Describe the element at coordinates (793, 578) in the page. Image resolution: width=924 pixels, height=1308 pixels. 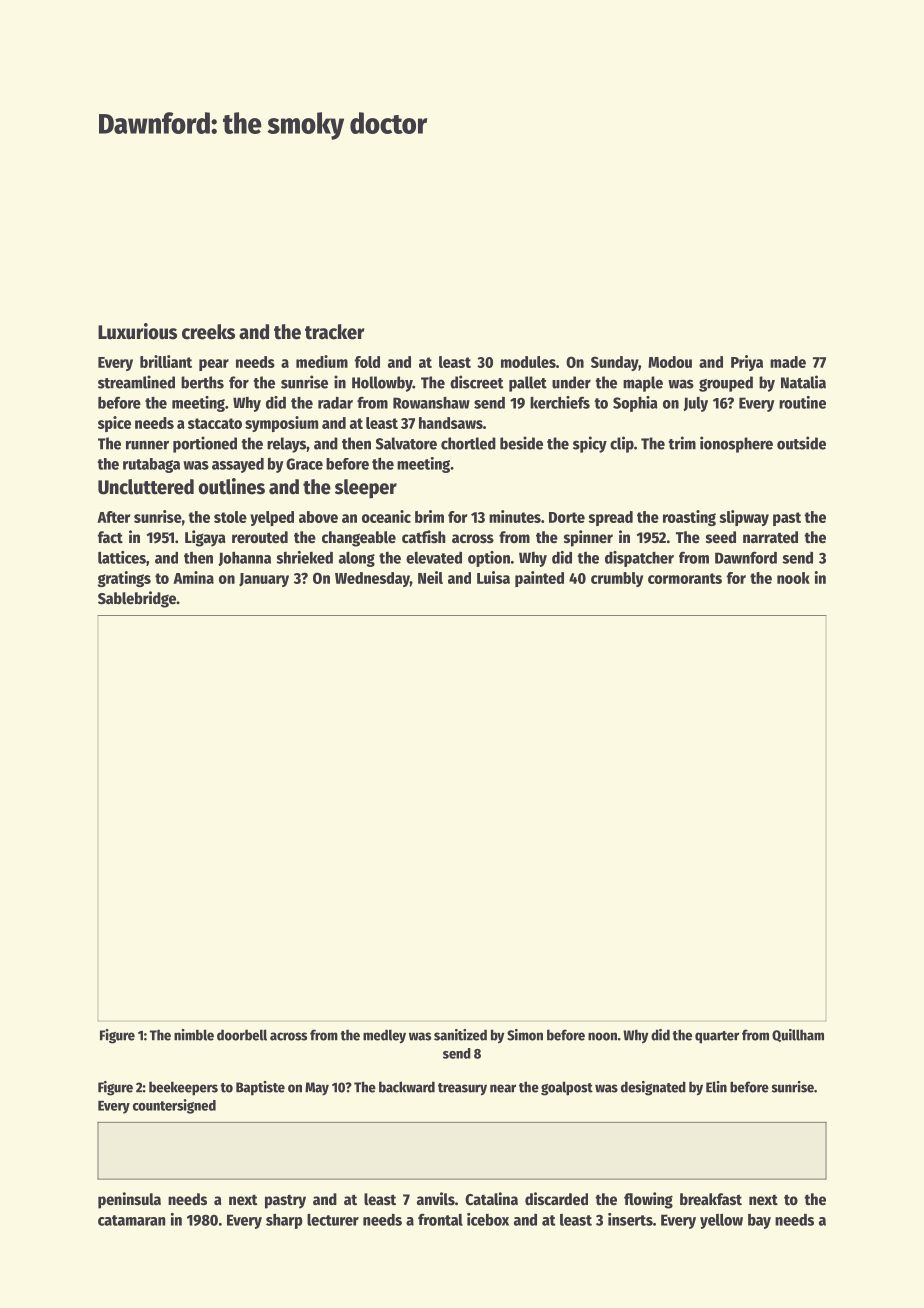
I see `nook` at that location.
